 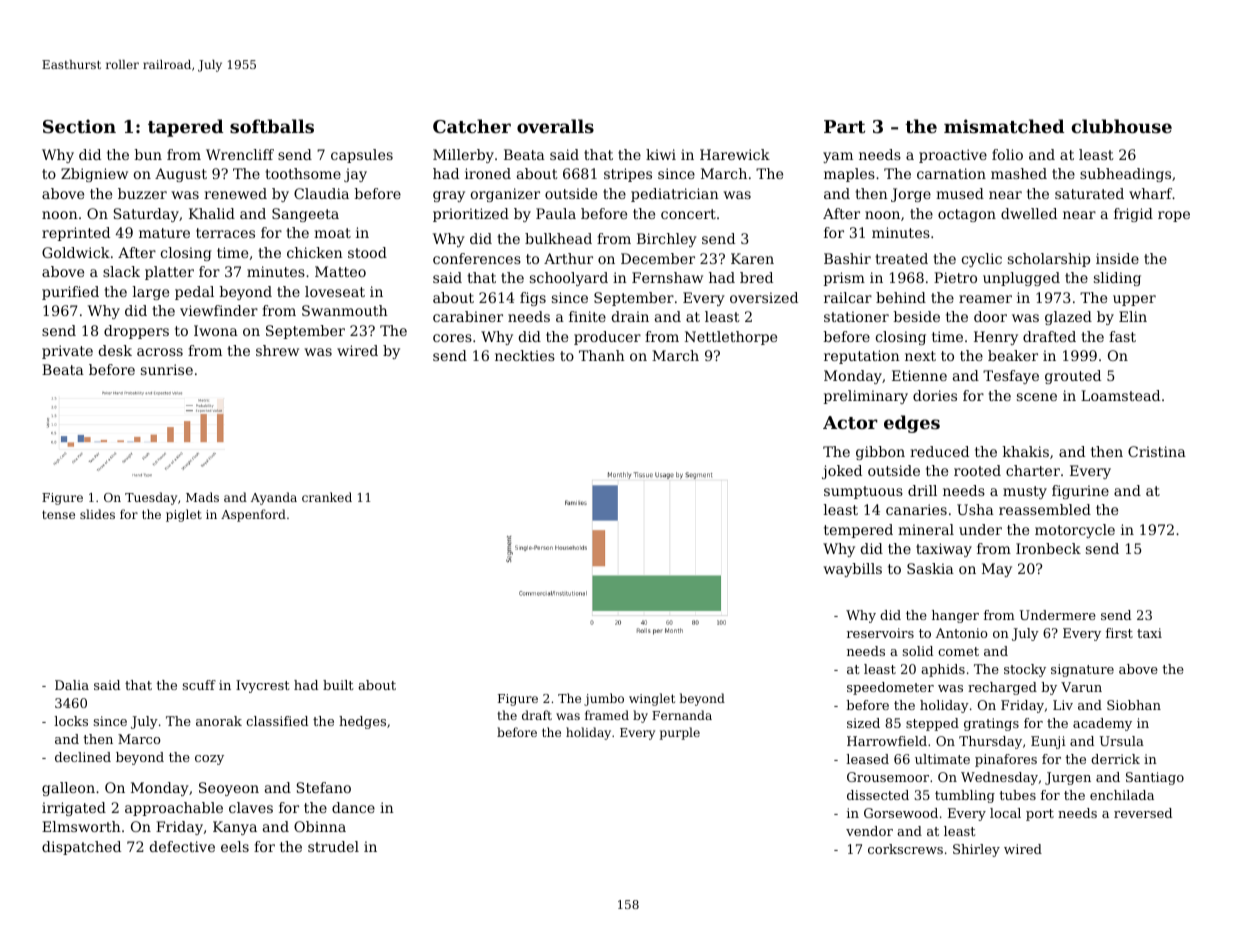 I want to click on scholarship, so click(x=1049, y=260).
